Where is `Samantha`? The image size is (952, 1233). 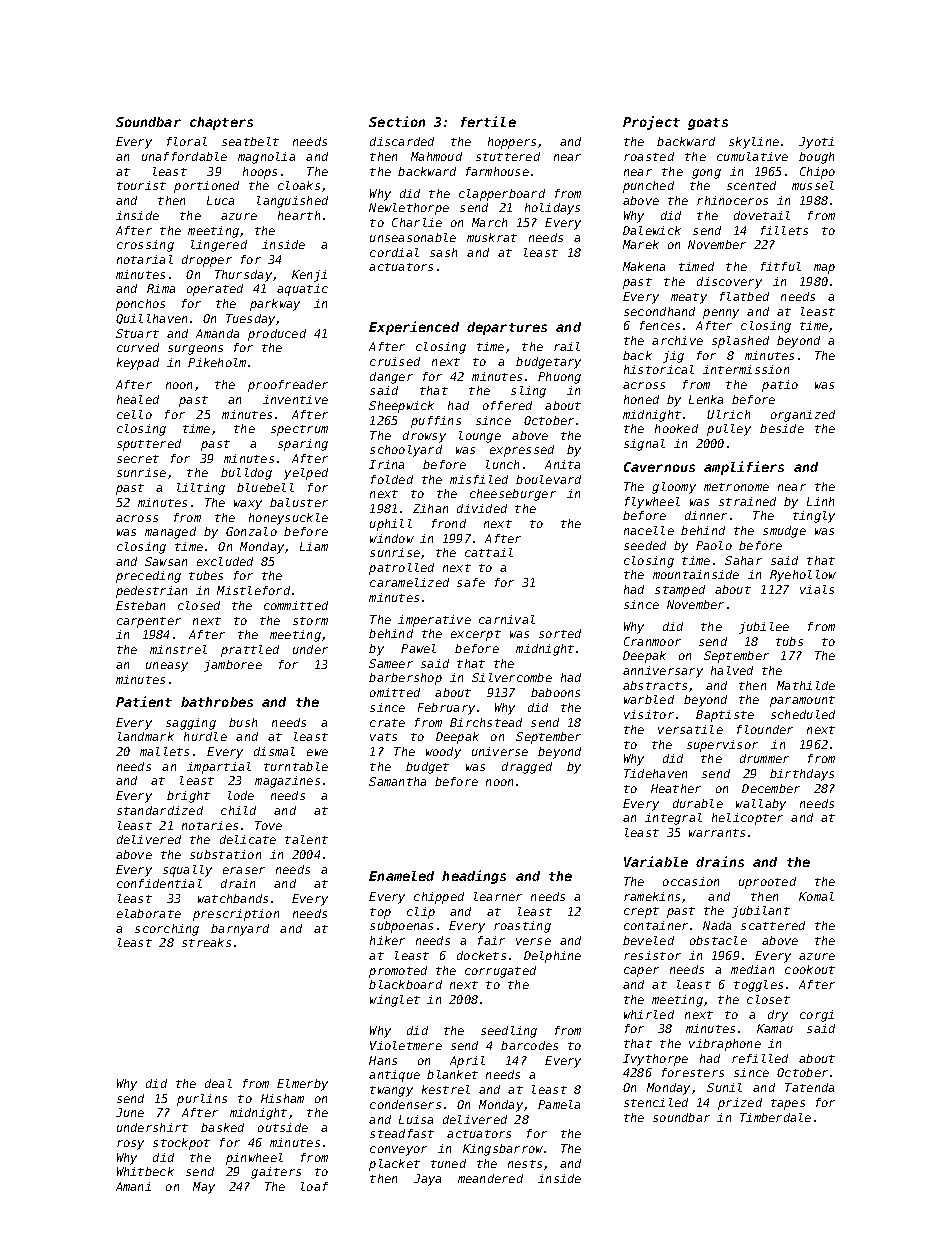 Samantha is located at coordinates (397, 781).
